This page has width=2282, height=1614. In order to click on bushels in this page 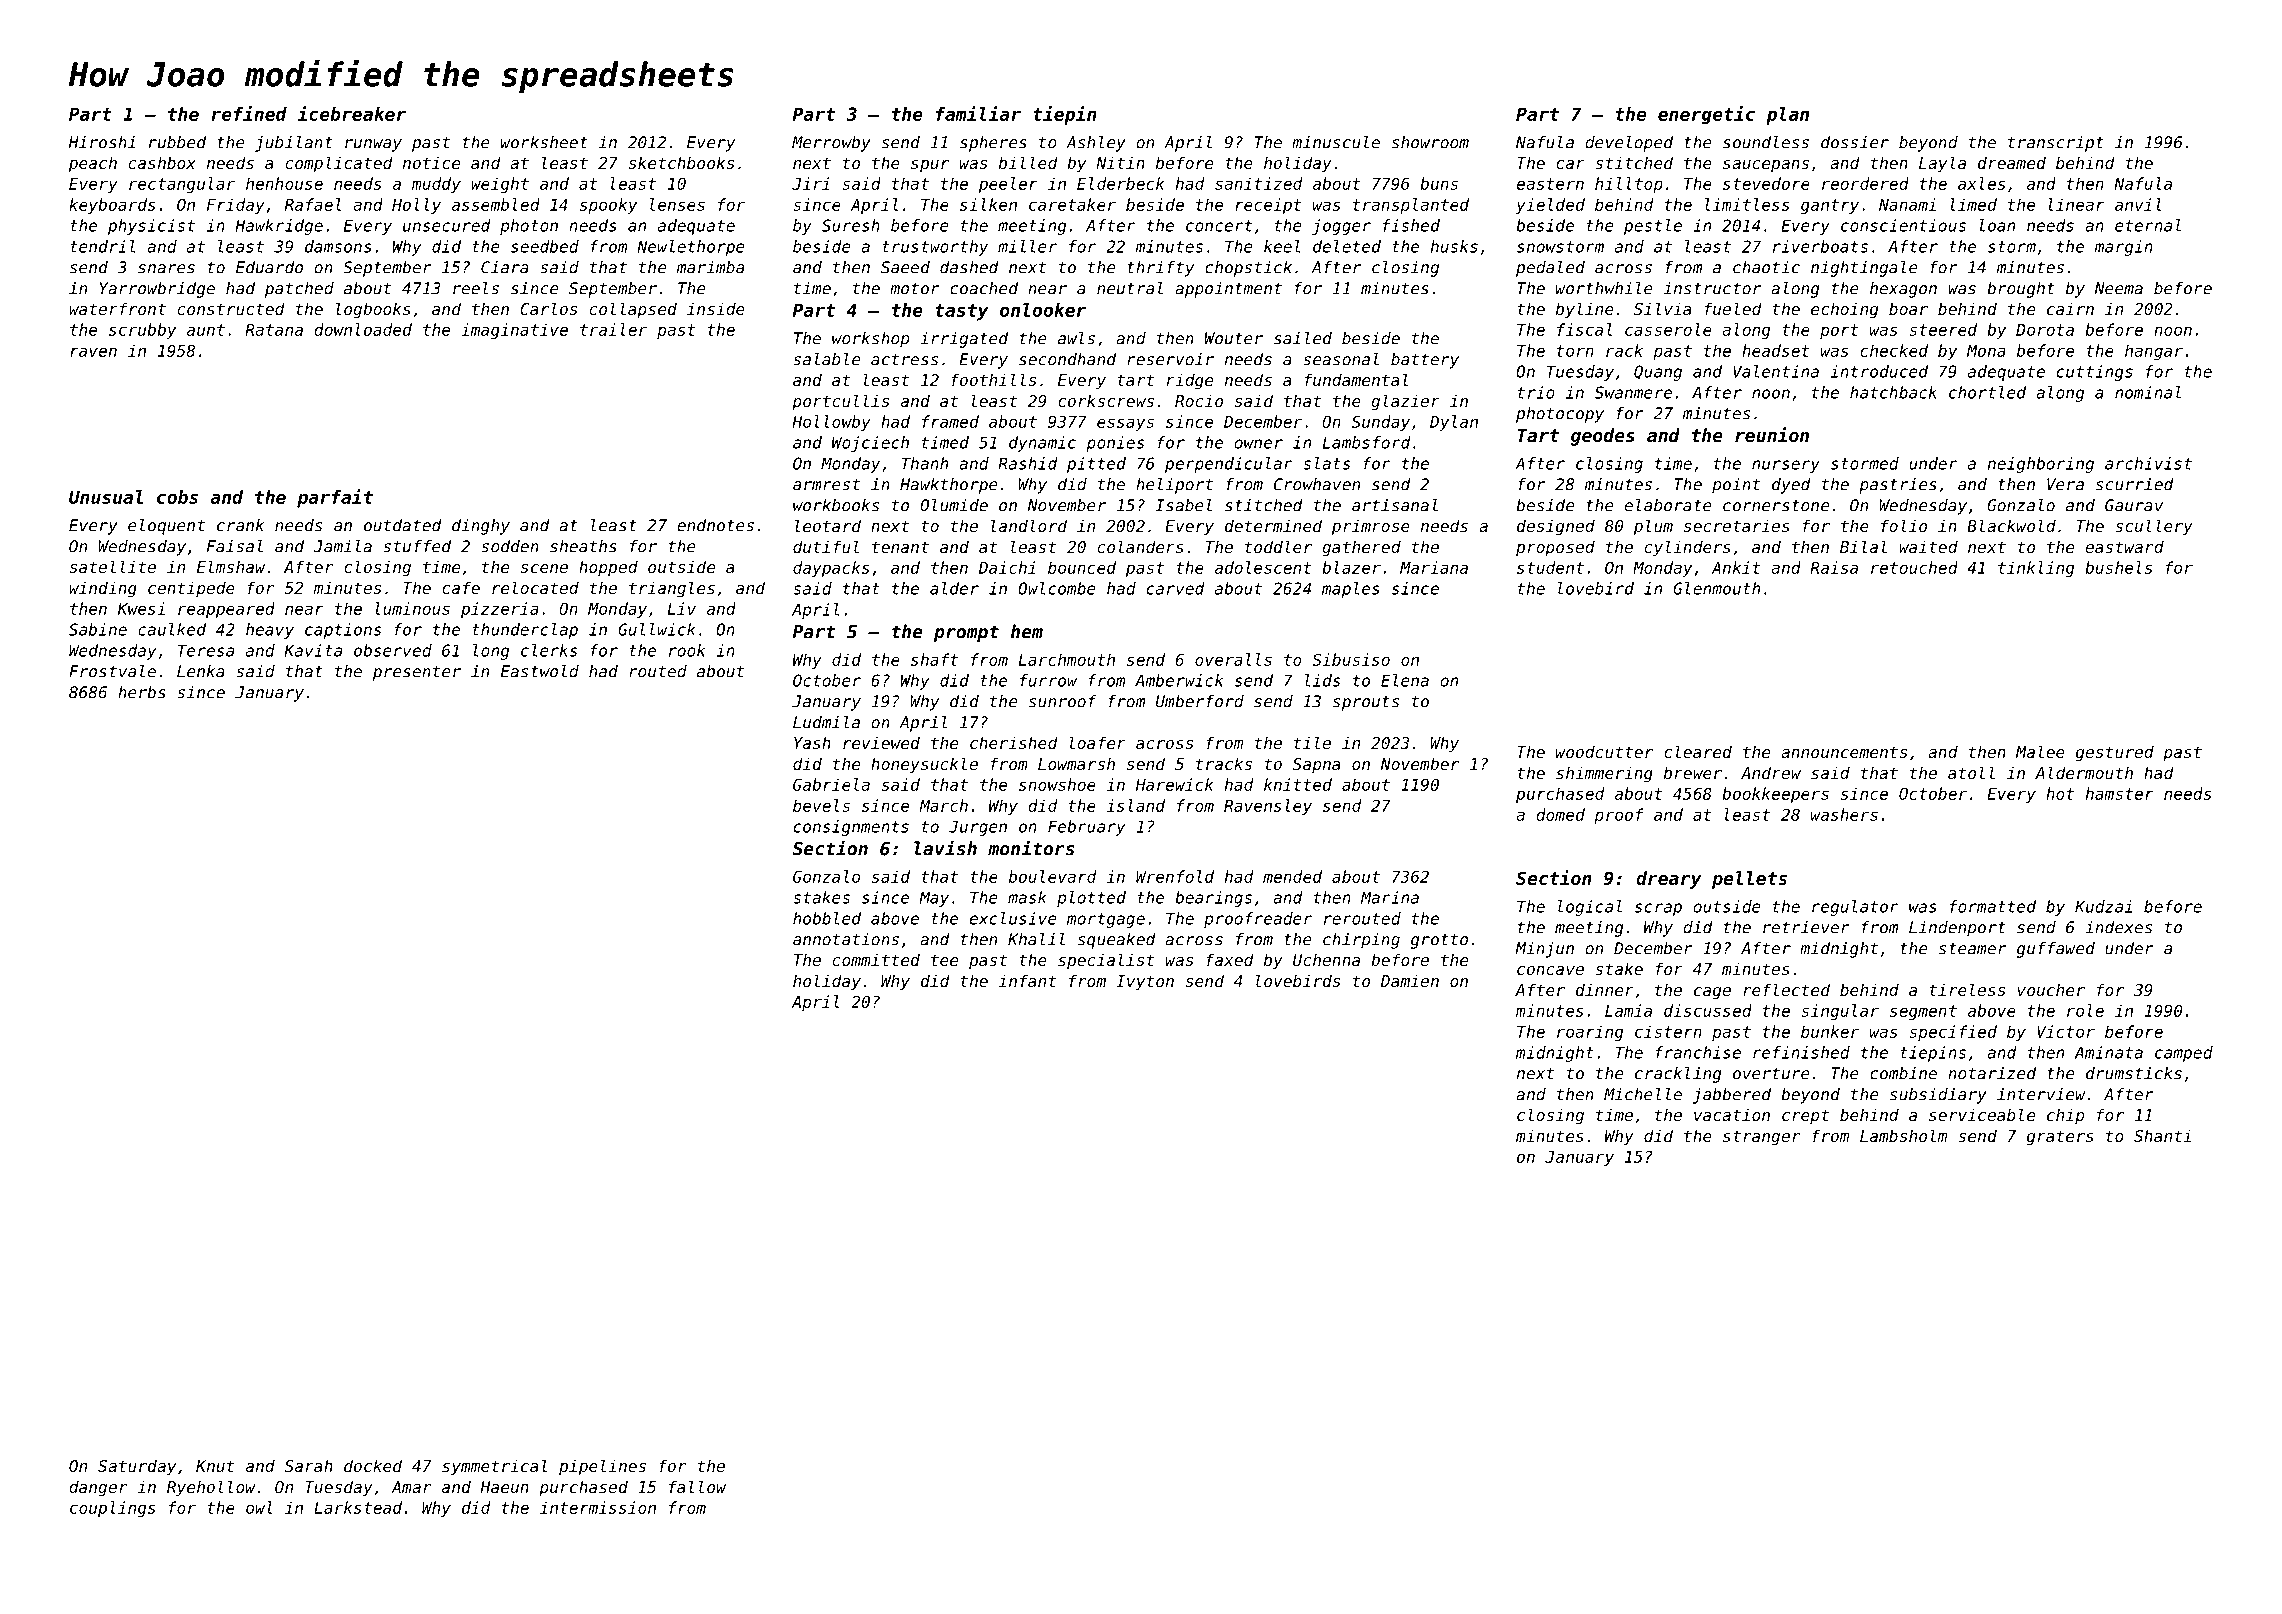, I will do `click(2118, 567)`.
